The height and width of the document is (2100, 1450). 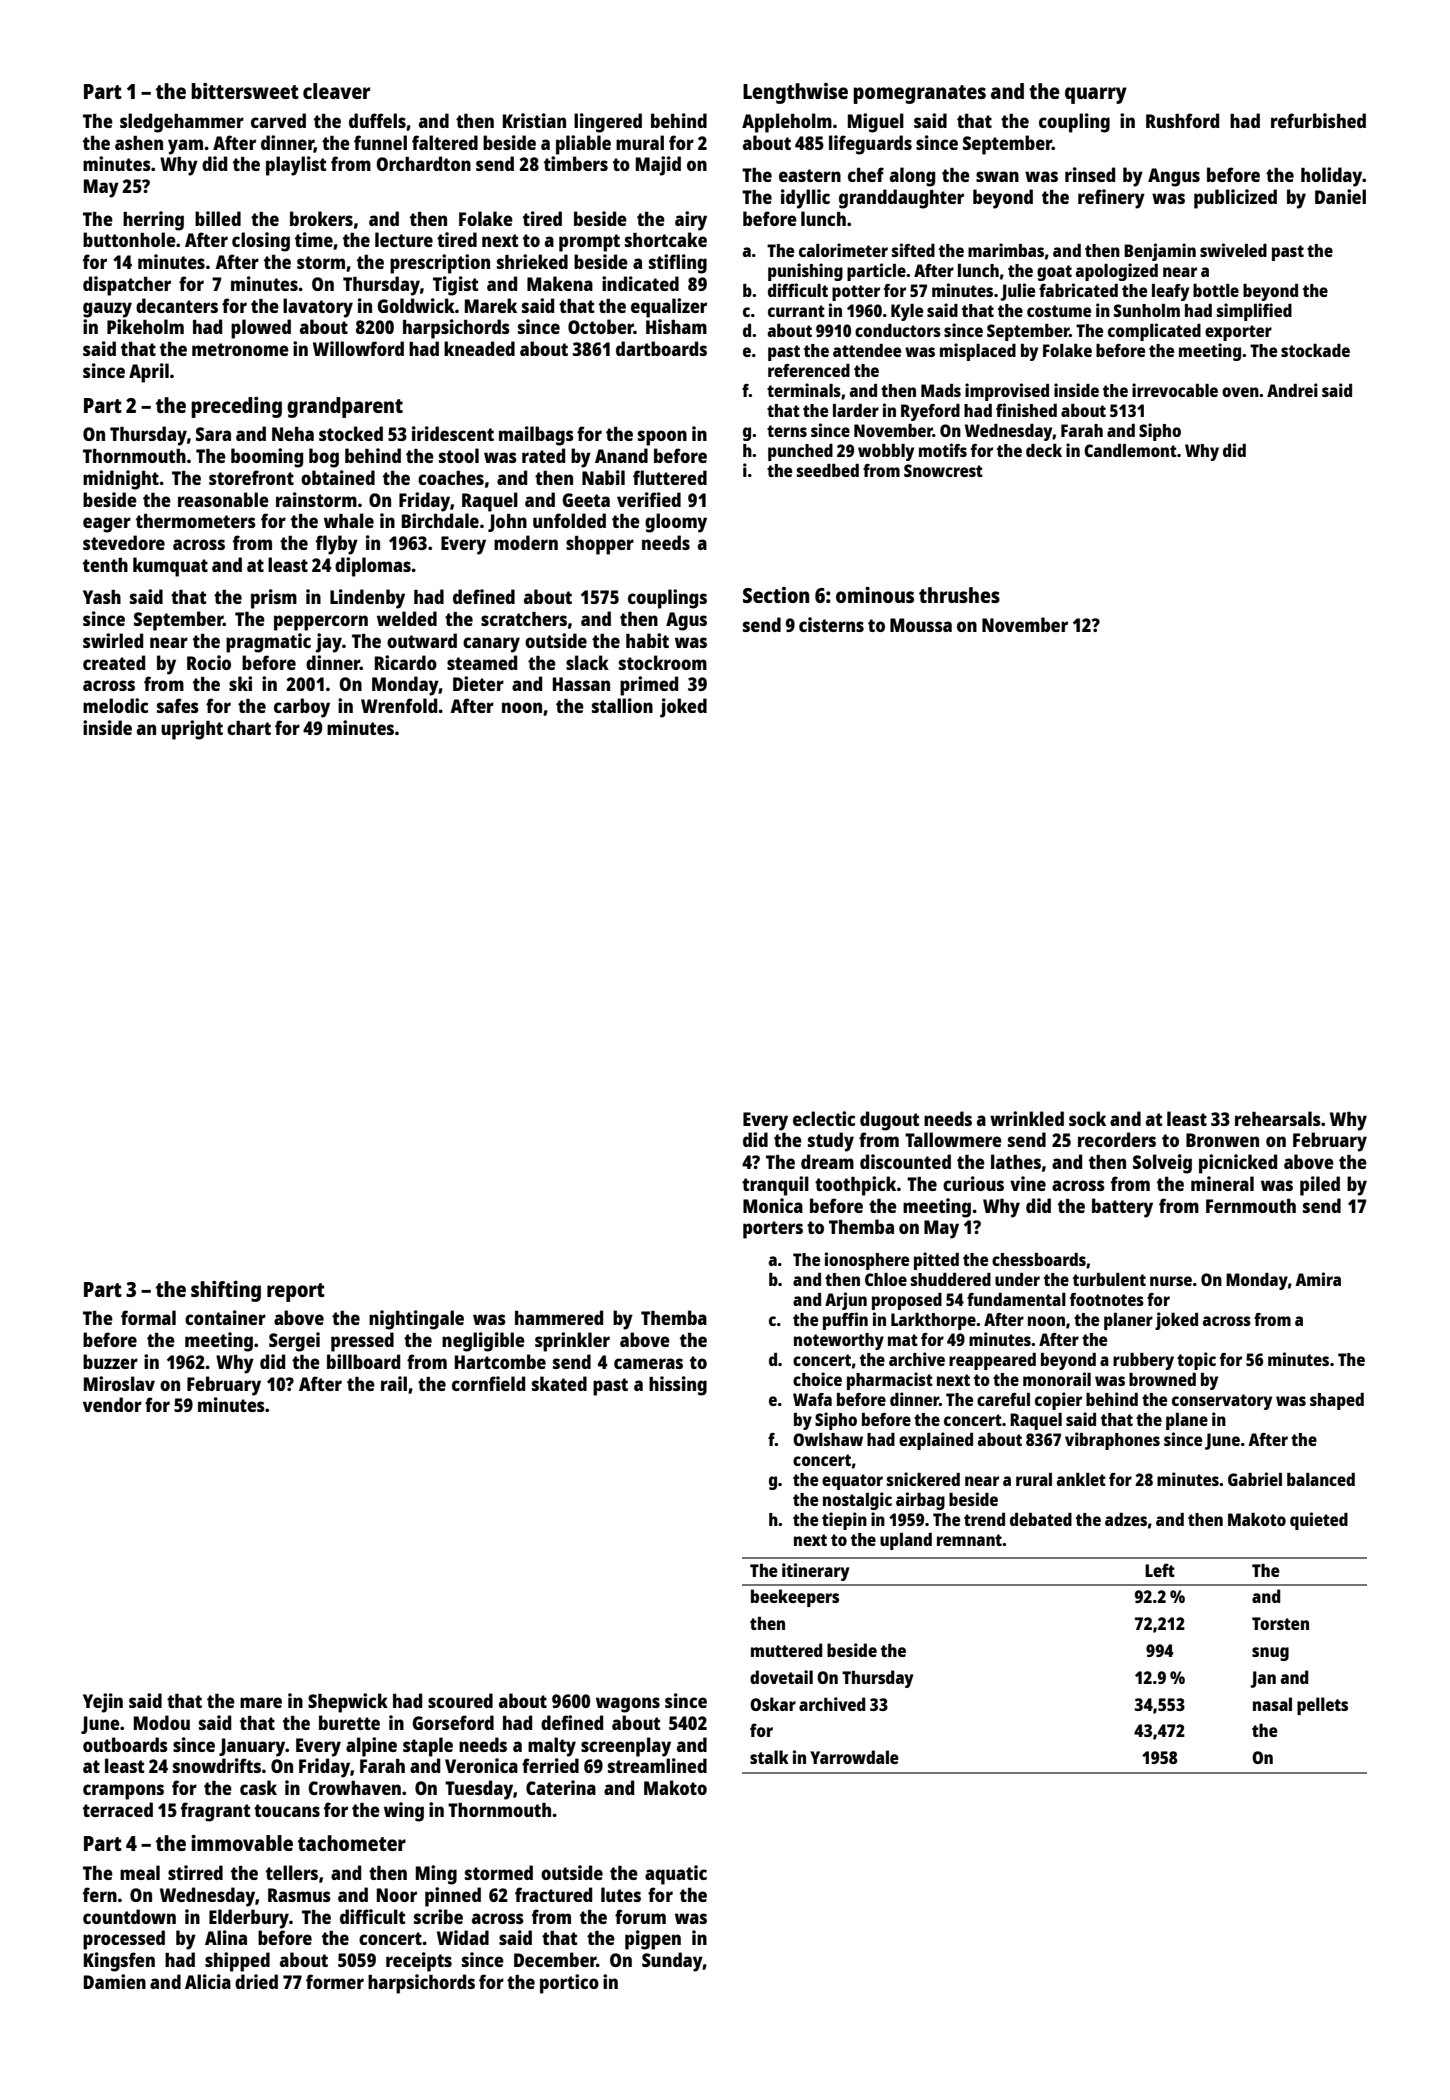 What do you see at coordinates (672, 1962) in the document?
I see `Sunday` at bounding box center [672, 1962].
